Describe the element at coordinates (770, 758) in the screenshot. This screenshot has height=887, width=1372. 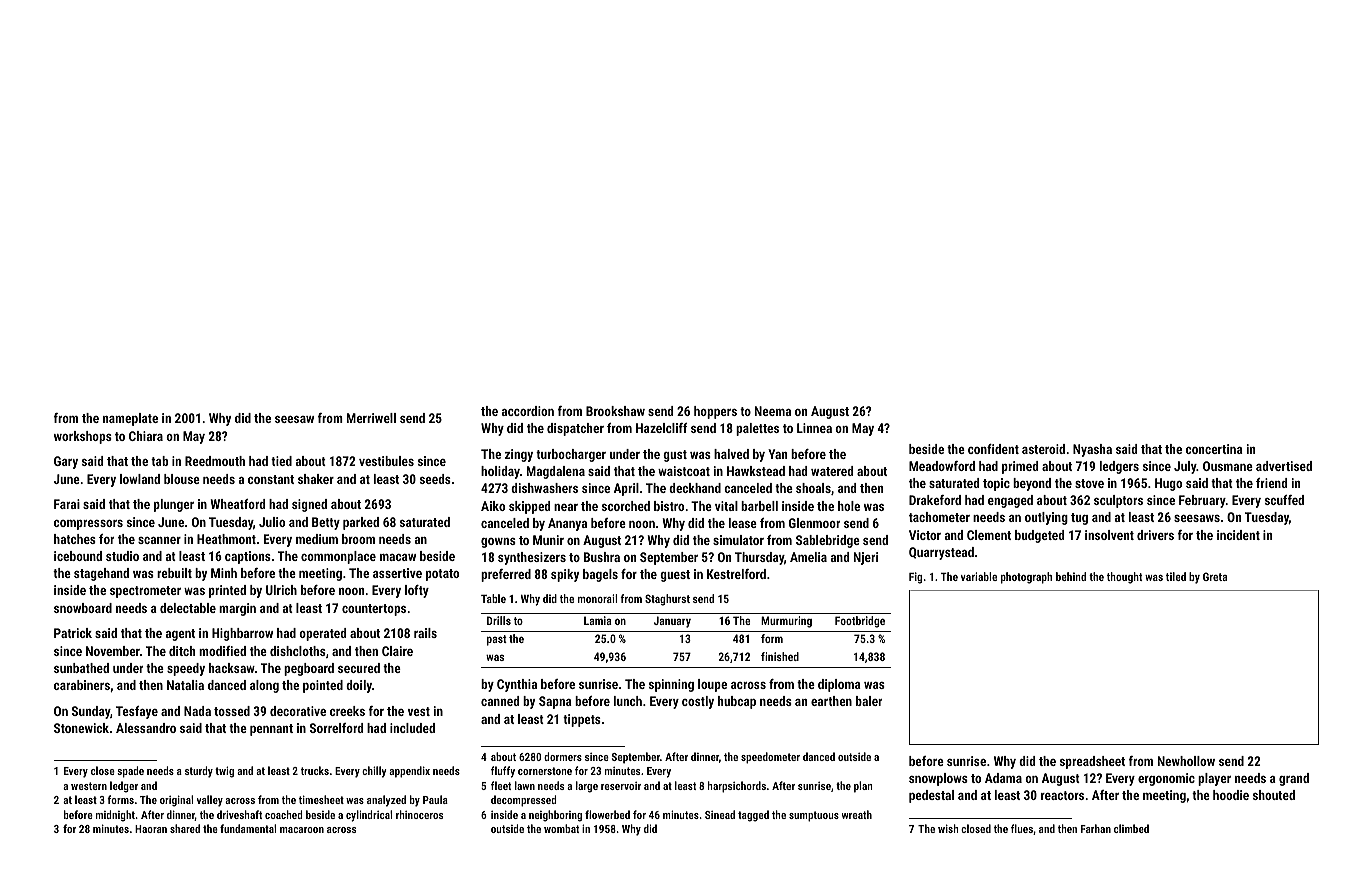
I see `speedometer` at that location.
